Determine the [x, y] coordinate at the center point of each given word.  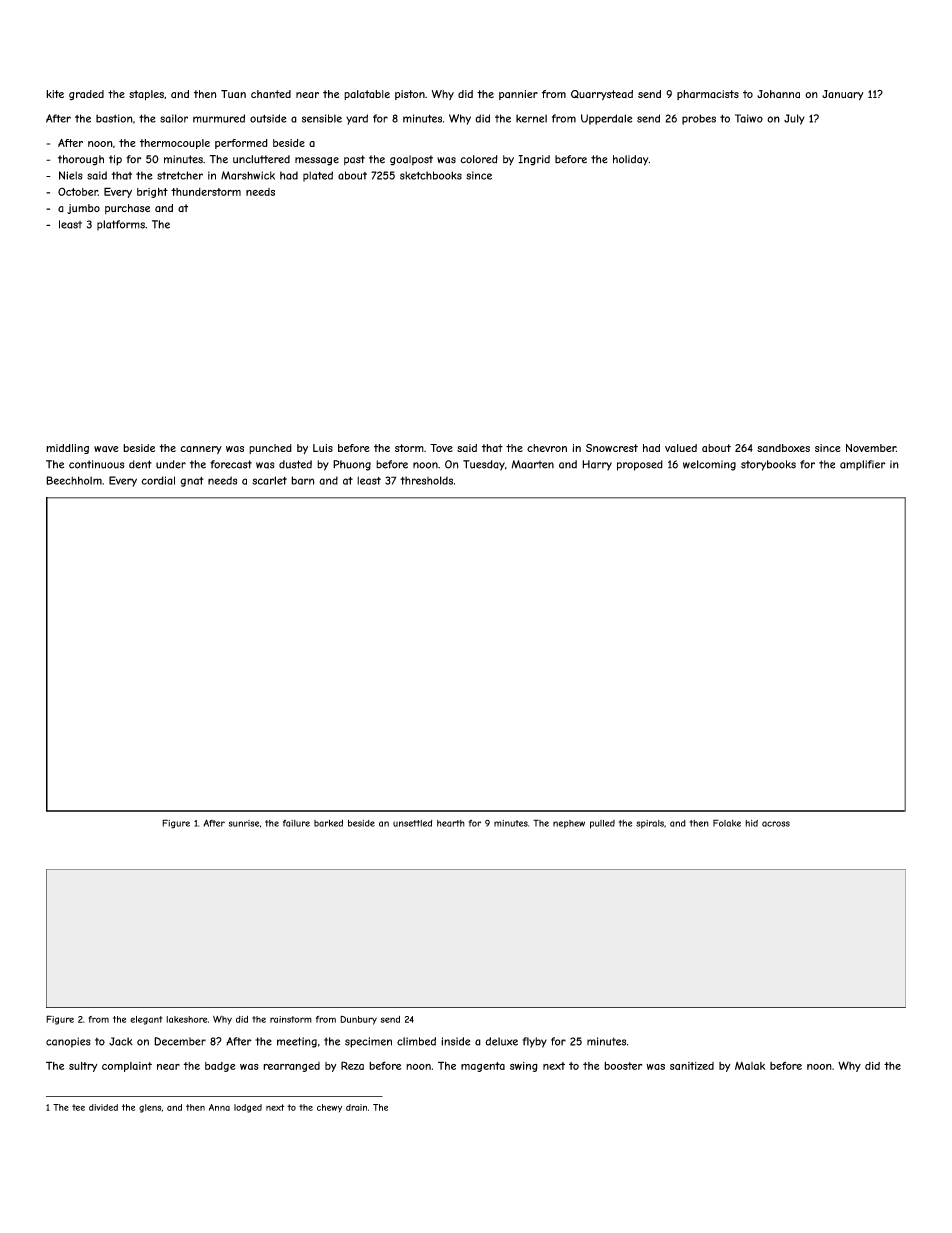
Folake [727, 823]
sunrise [244, 823]
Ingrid [534, 160]
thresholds [426, 480]
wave [106, 449]
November [871, 448]
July [794, 119]
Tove [441, 448]
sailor [174, 118]
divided [103, 1107]
